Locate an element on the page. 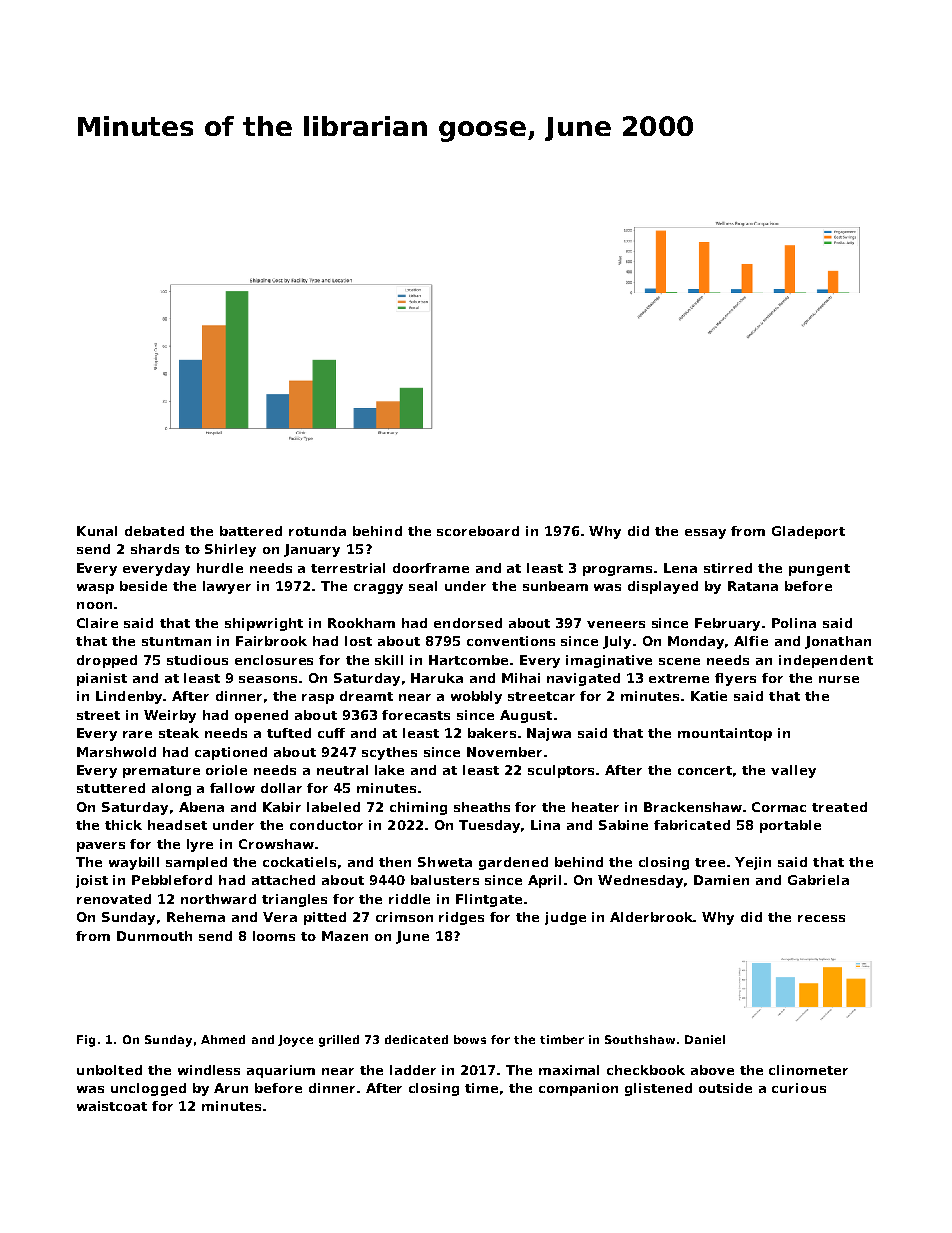 The height and width of the image is (1233, 952). ladder is located at coordinates (413, 1070).
